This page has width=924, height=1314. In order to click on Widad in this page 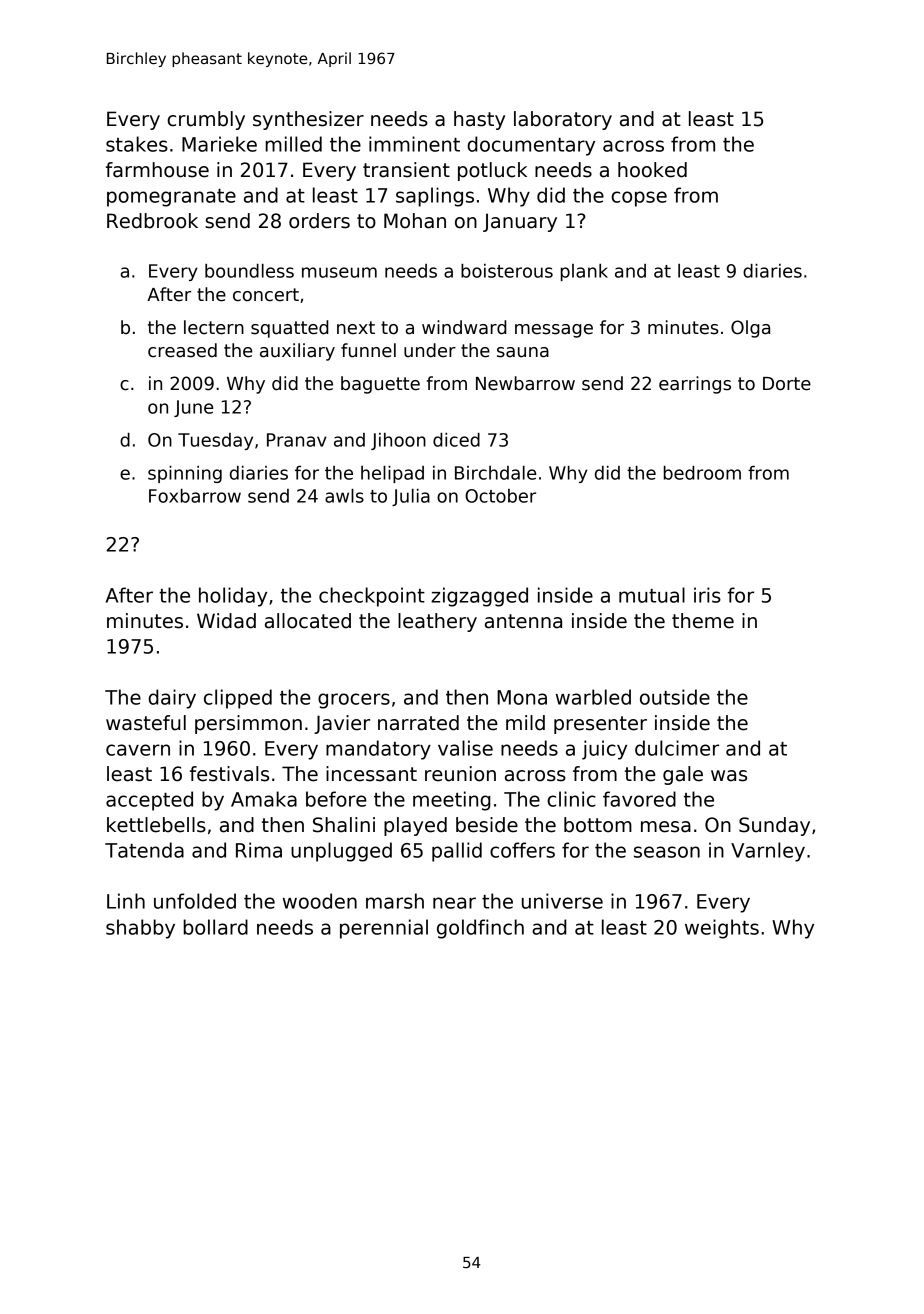, I will do `click(226, 621)`.
